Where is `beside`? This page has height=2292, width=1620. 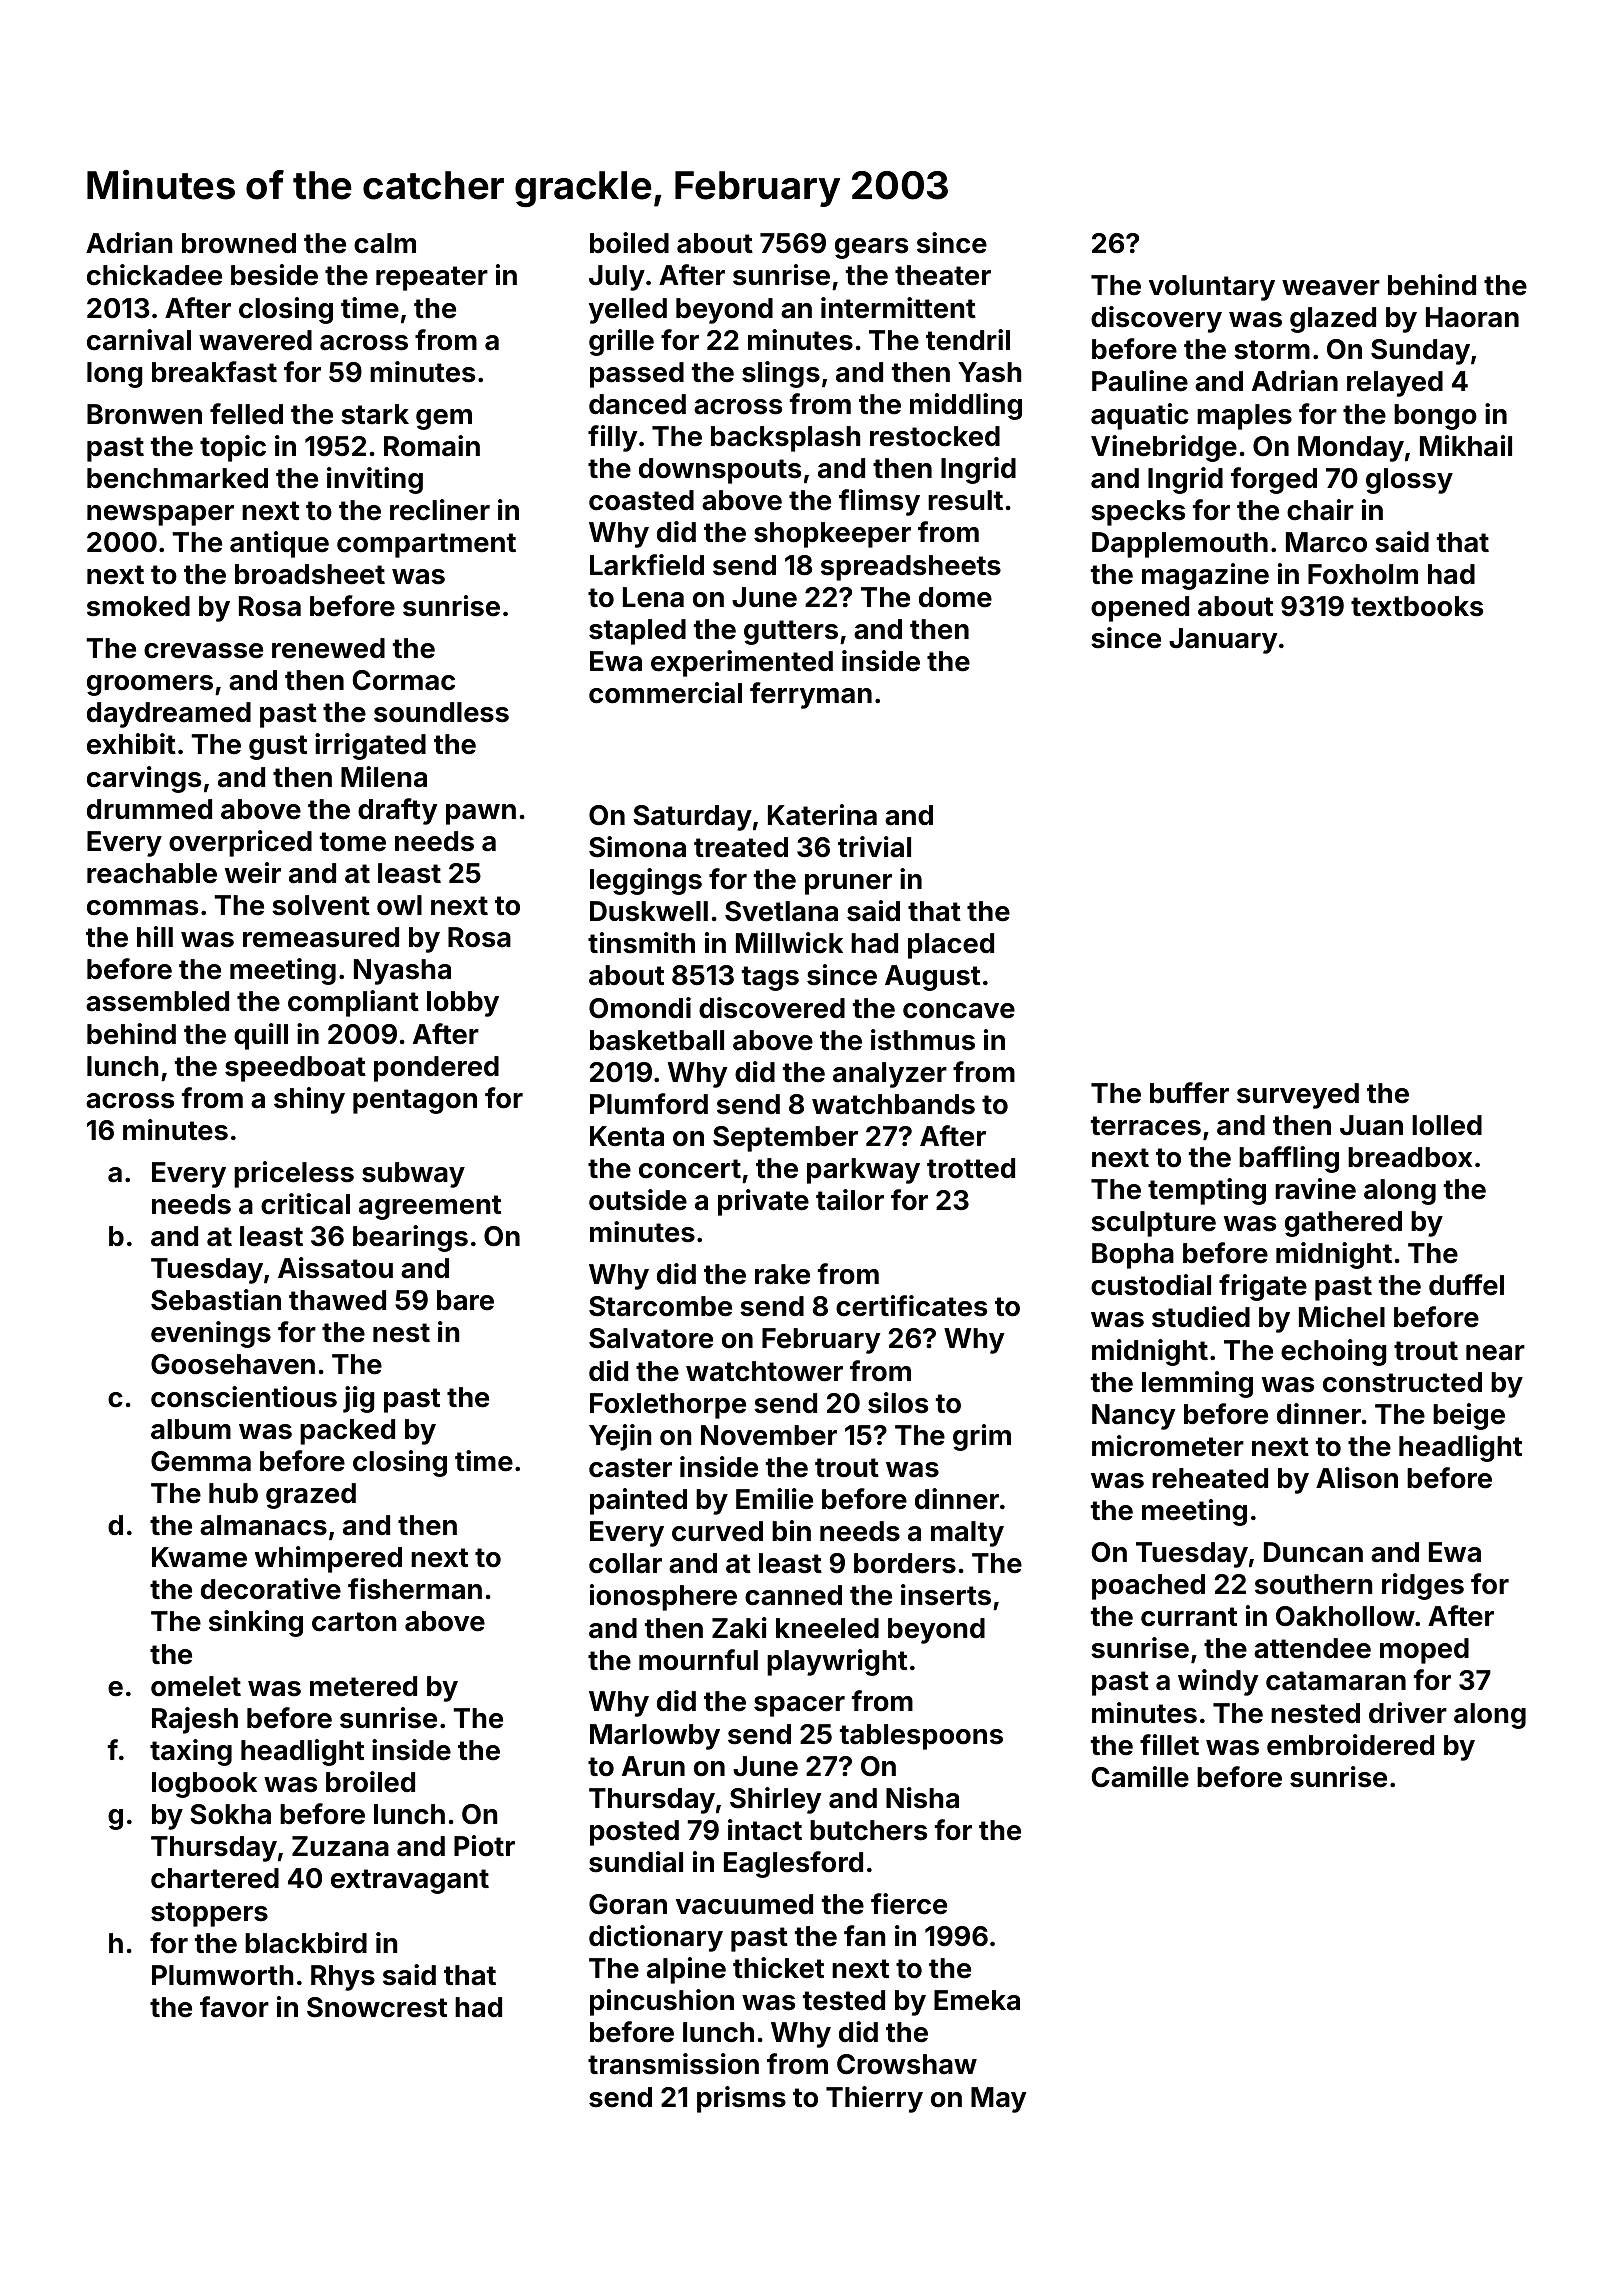 beside is located at coordinates (274, 275).
